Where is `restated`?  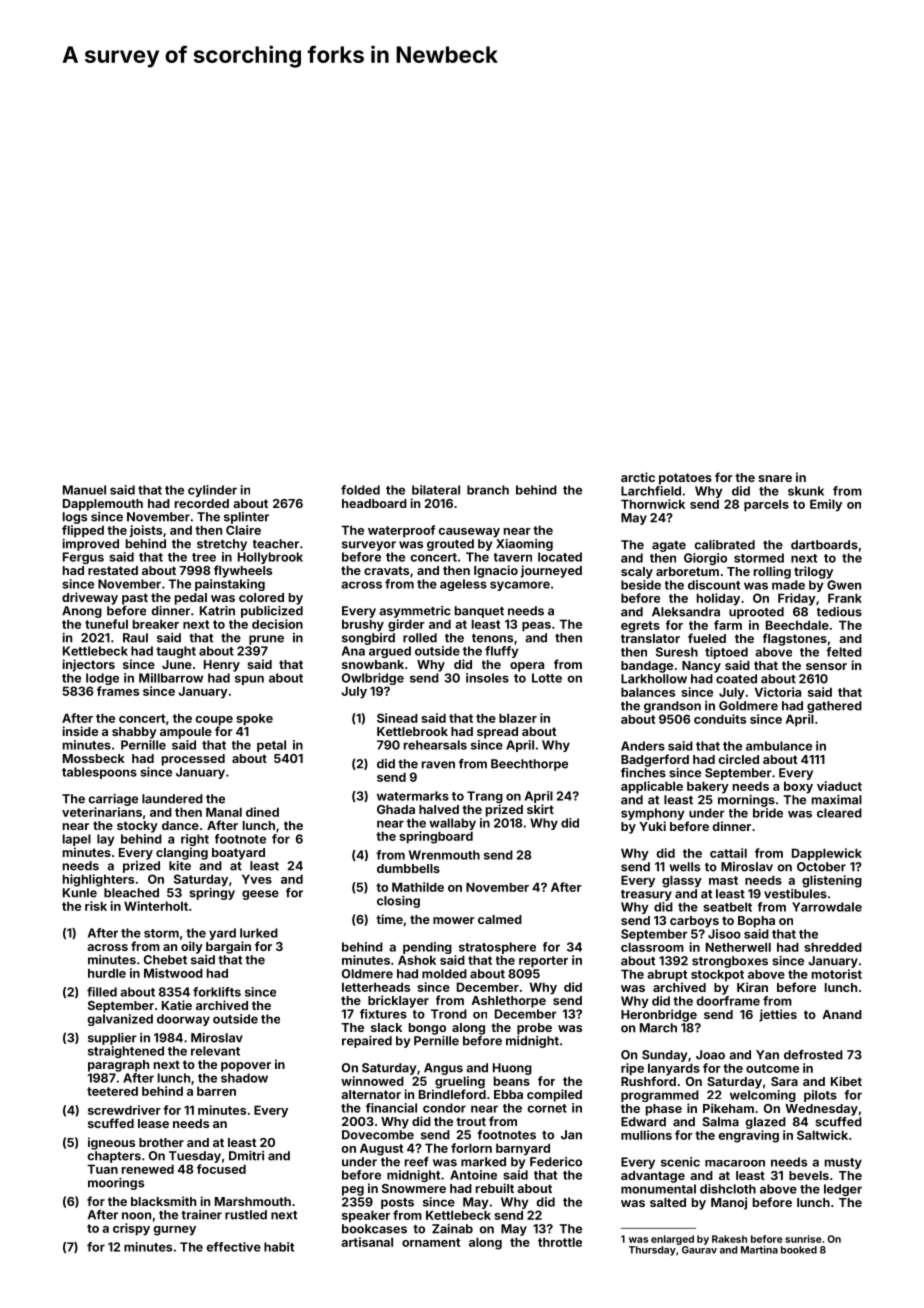
restated is located at coordinates (113, 570).
